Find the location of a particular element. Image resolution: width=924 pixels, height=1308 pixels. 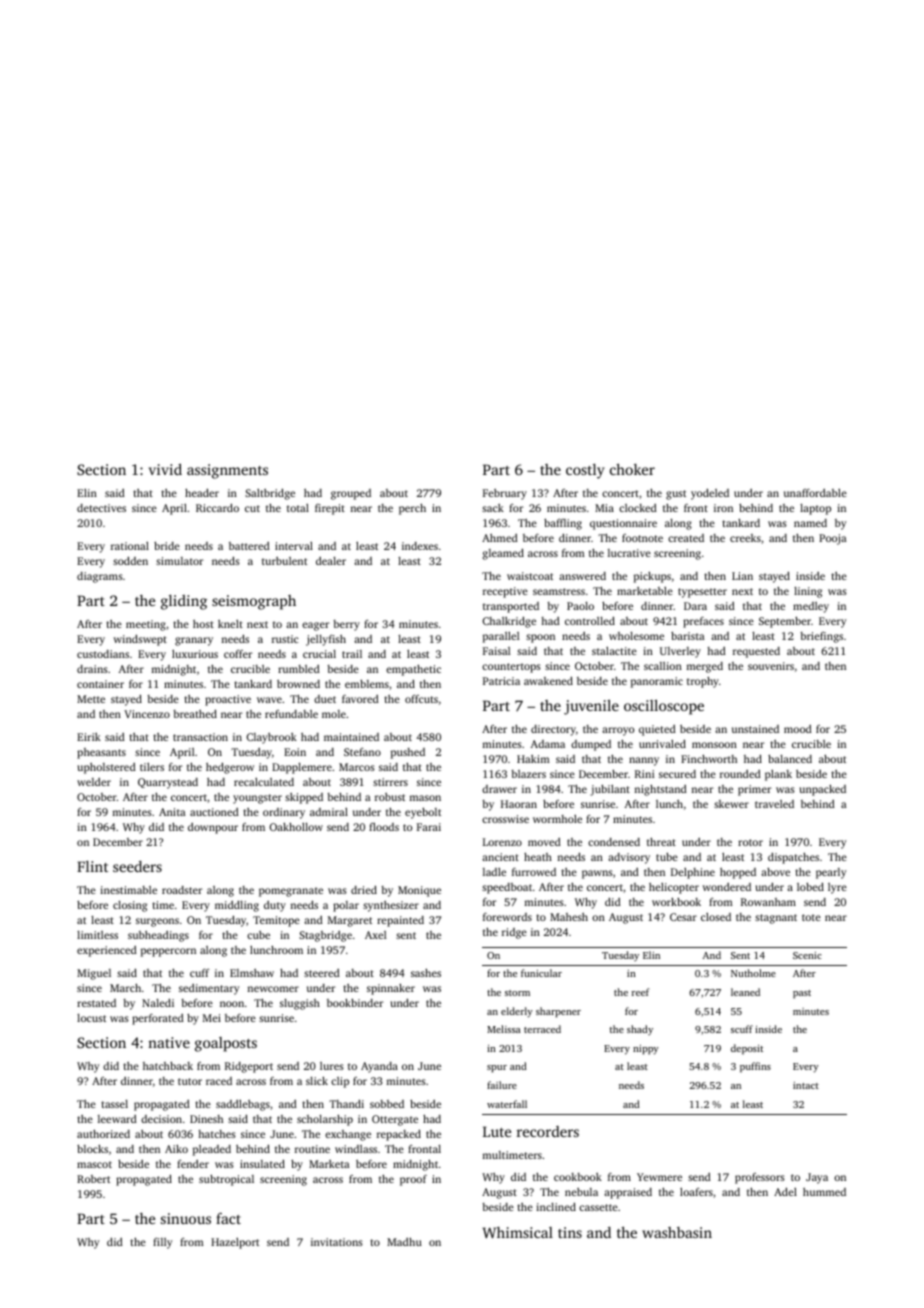

saddlebags is located at coordinates (243, 1105).
